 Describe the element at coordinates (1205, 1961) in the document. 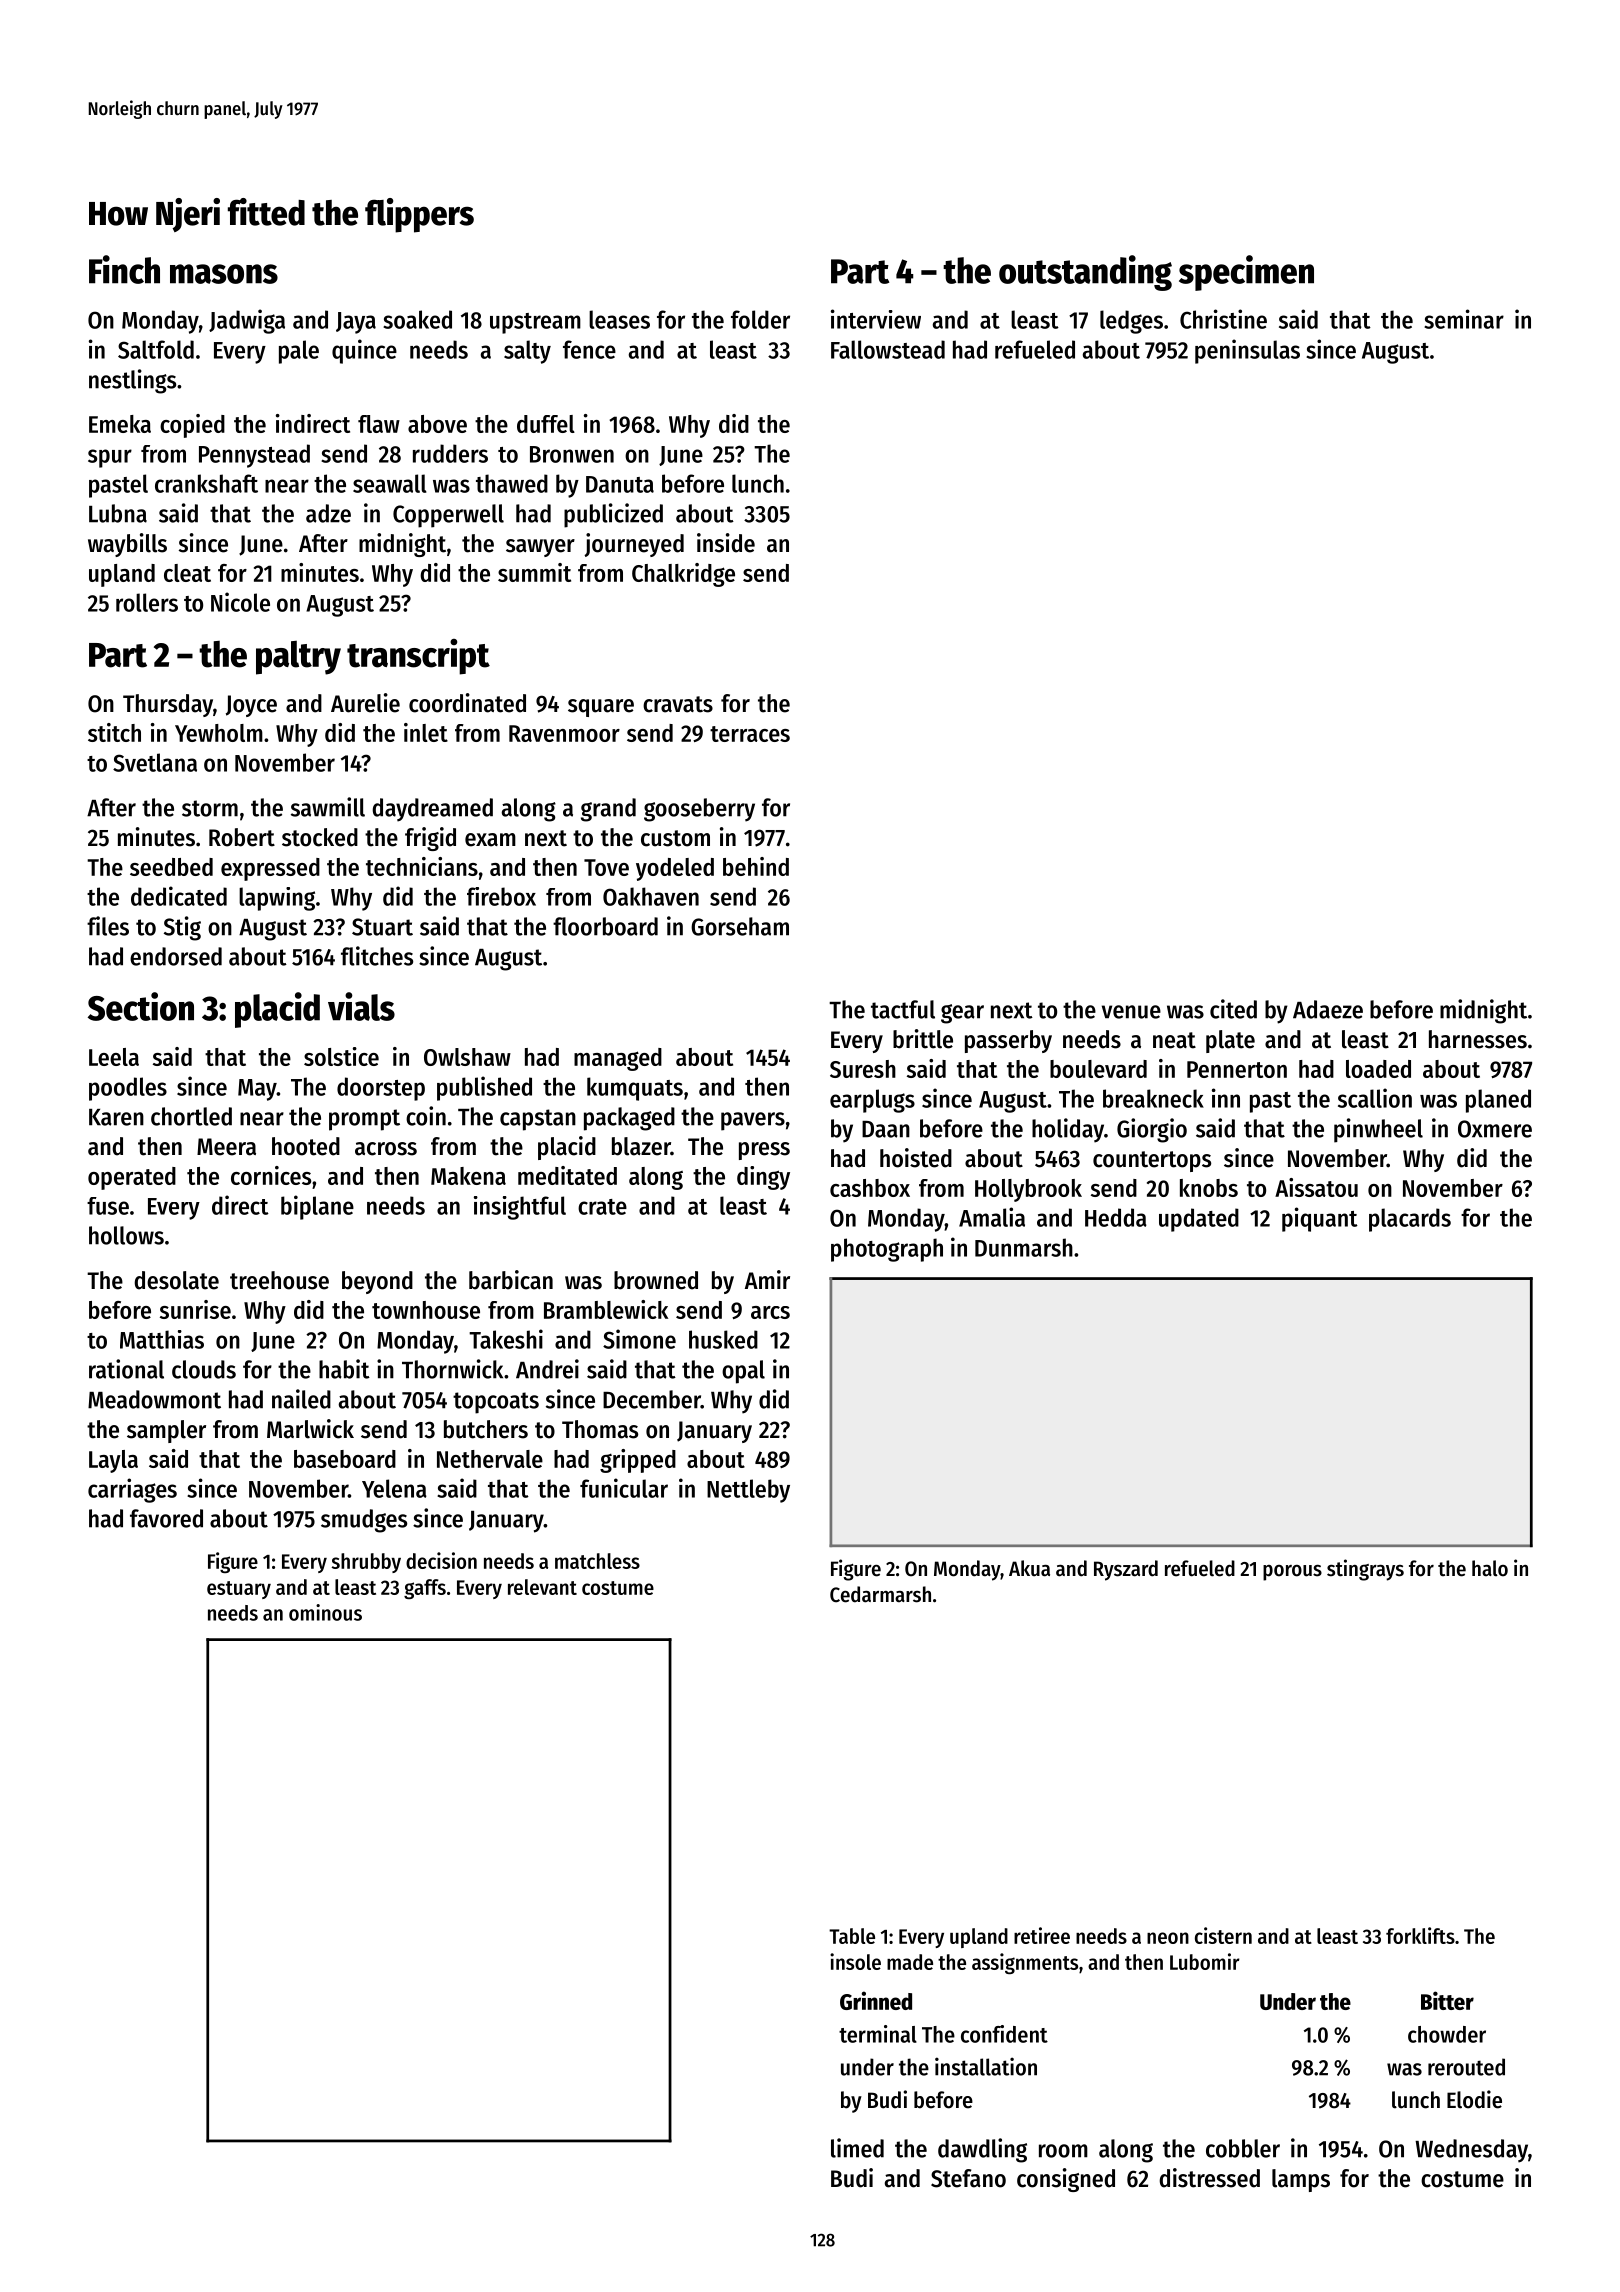

I see `Lubomir` at that location.
